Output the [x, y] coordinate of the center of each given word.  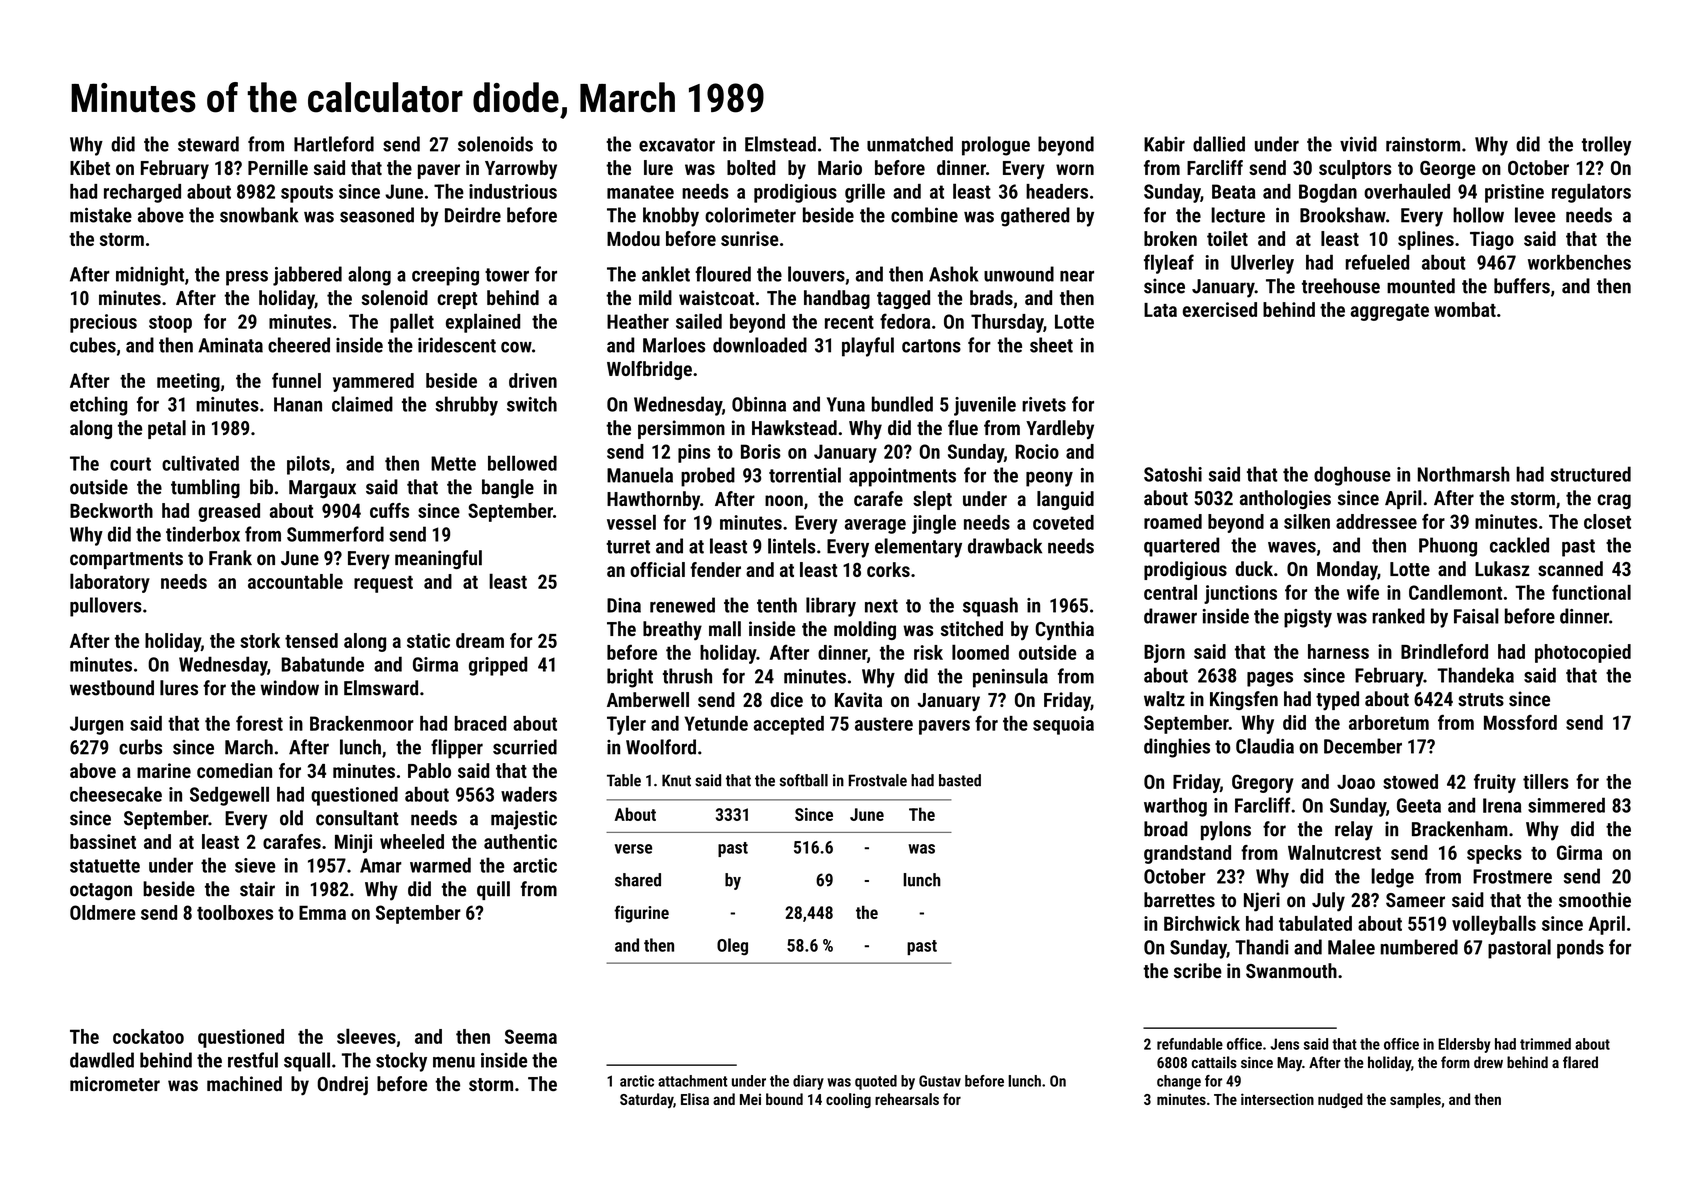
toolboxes [235, 912]
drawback [1005, 546]
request [383, 584]
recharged [142, 193]
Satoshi [1173, 474]
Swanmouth [1291, 970]
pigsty [1308, 618]
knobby [671, 217]
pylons [1226, 831]
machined [244, 1083]
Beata [1233, 191]
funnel [296, 380]
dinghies [1177, 748]
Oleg [732, 946]
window [290, 688]
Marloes [674, 345]
